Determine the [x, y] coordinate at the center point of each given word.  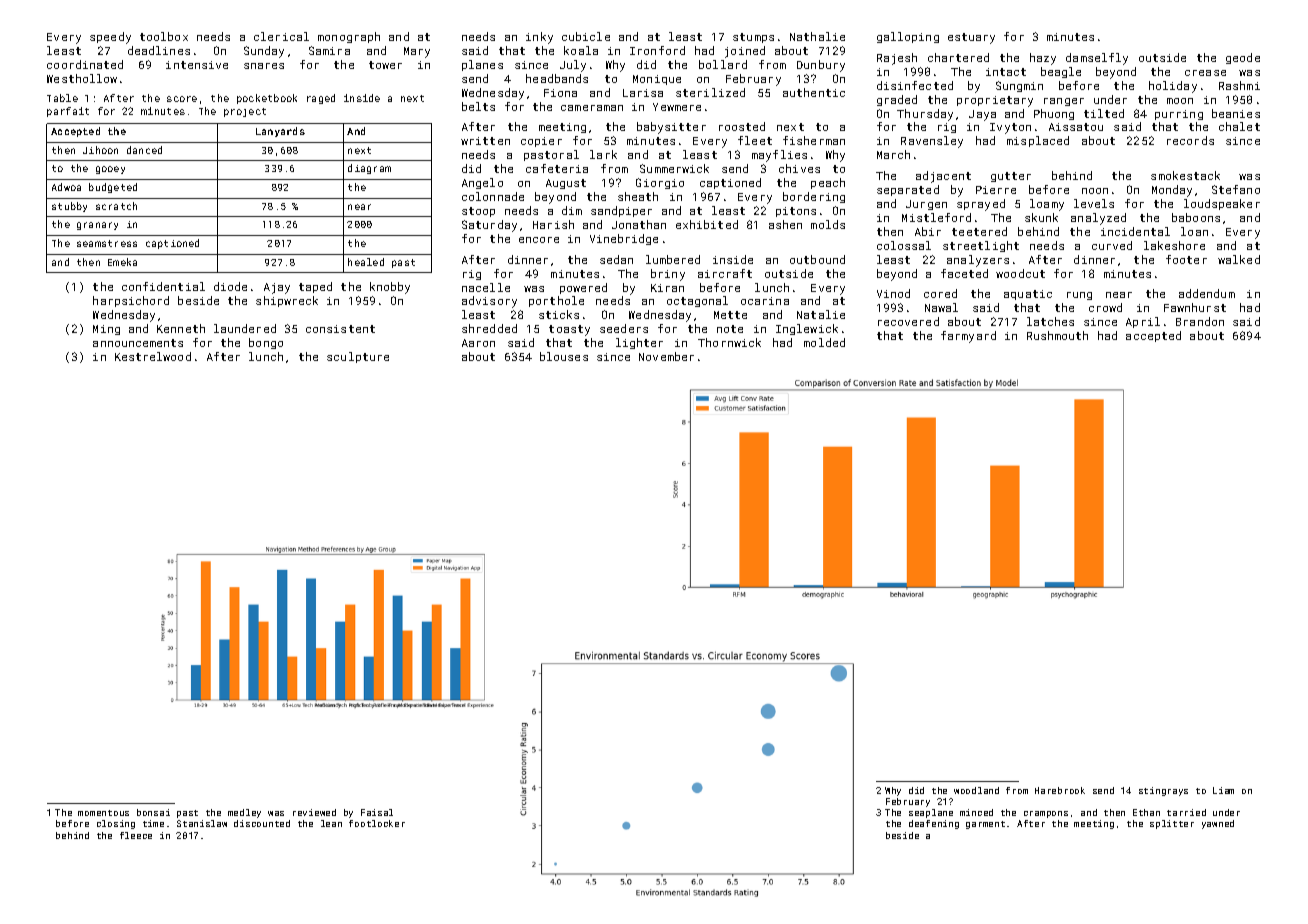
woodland [976, 790]
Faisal [377, 812]
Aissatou [1076, 127]
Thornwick [729, 342]
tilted [1104, 113]
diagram [369, 169]
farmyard [968, 337]
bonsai [153, 812]
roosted [742, 126]
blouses [564, 356]
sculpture [358, 357]
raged [321, 99]
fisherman [814, 140]
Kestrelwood [153, 356]
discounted [262, 823]
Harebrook [1060, 790]
